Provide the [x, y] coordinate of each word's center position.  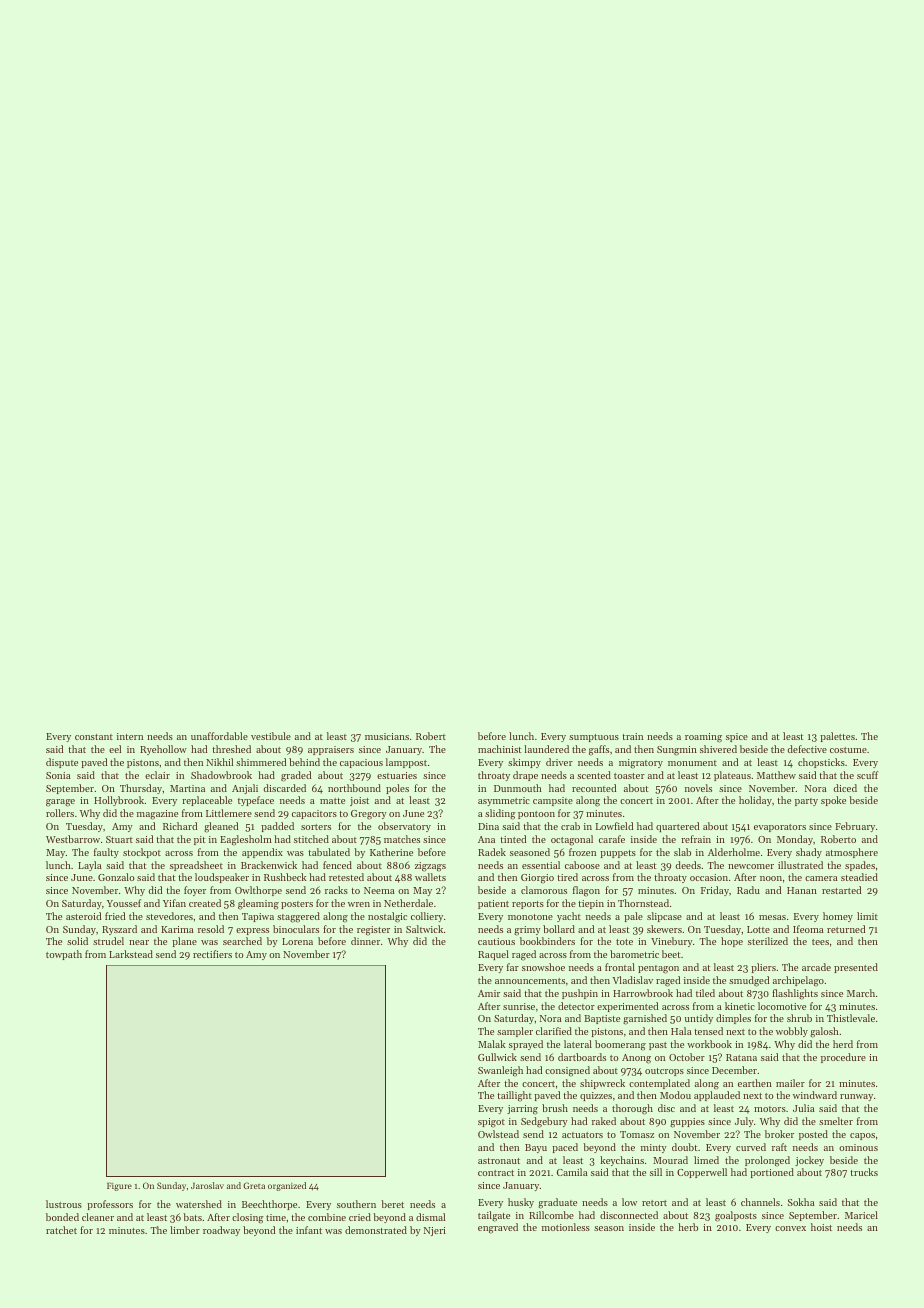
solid [77, 941]
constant [94, 737]
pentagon [658, 969]
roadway [221, 1231]
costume [848, 750]
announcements [530, 981]
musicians [387, 736]
